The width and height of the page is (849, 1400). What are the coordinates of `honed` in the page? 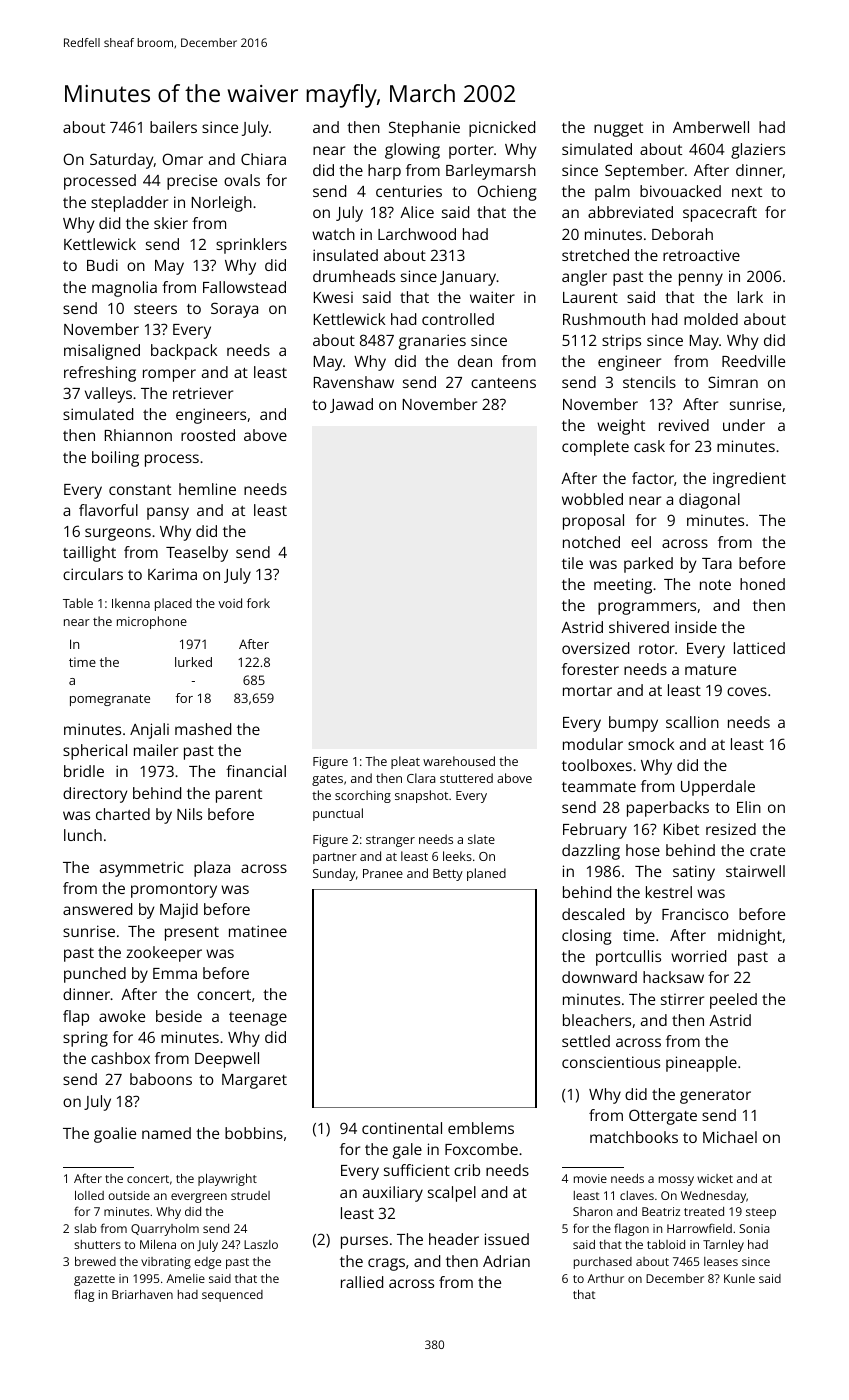 It's located at (762, 584).
